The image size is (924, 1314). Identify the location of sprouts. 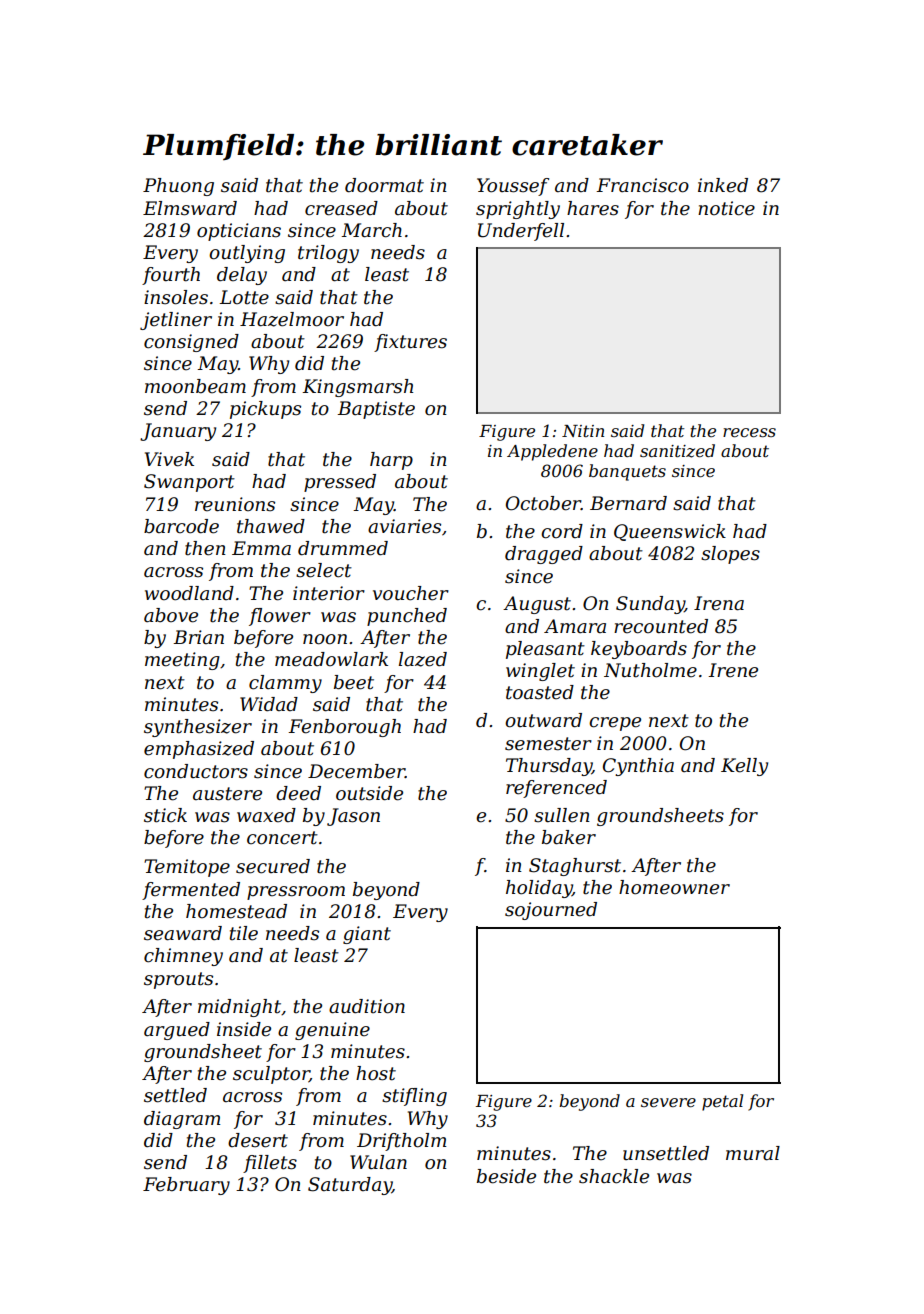
(178, 980).
